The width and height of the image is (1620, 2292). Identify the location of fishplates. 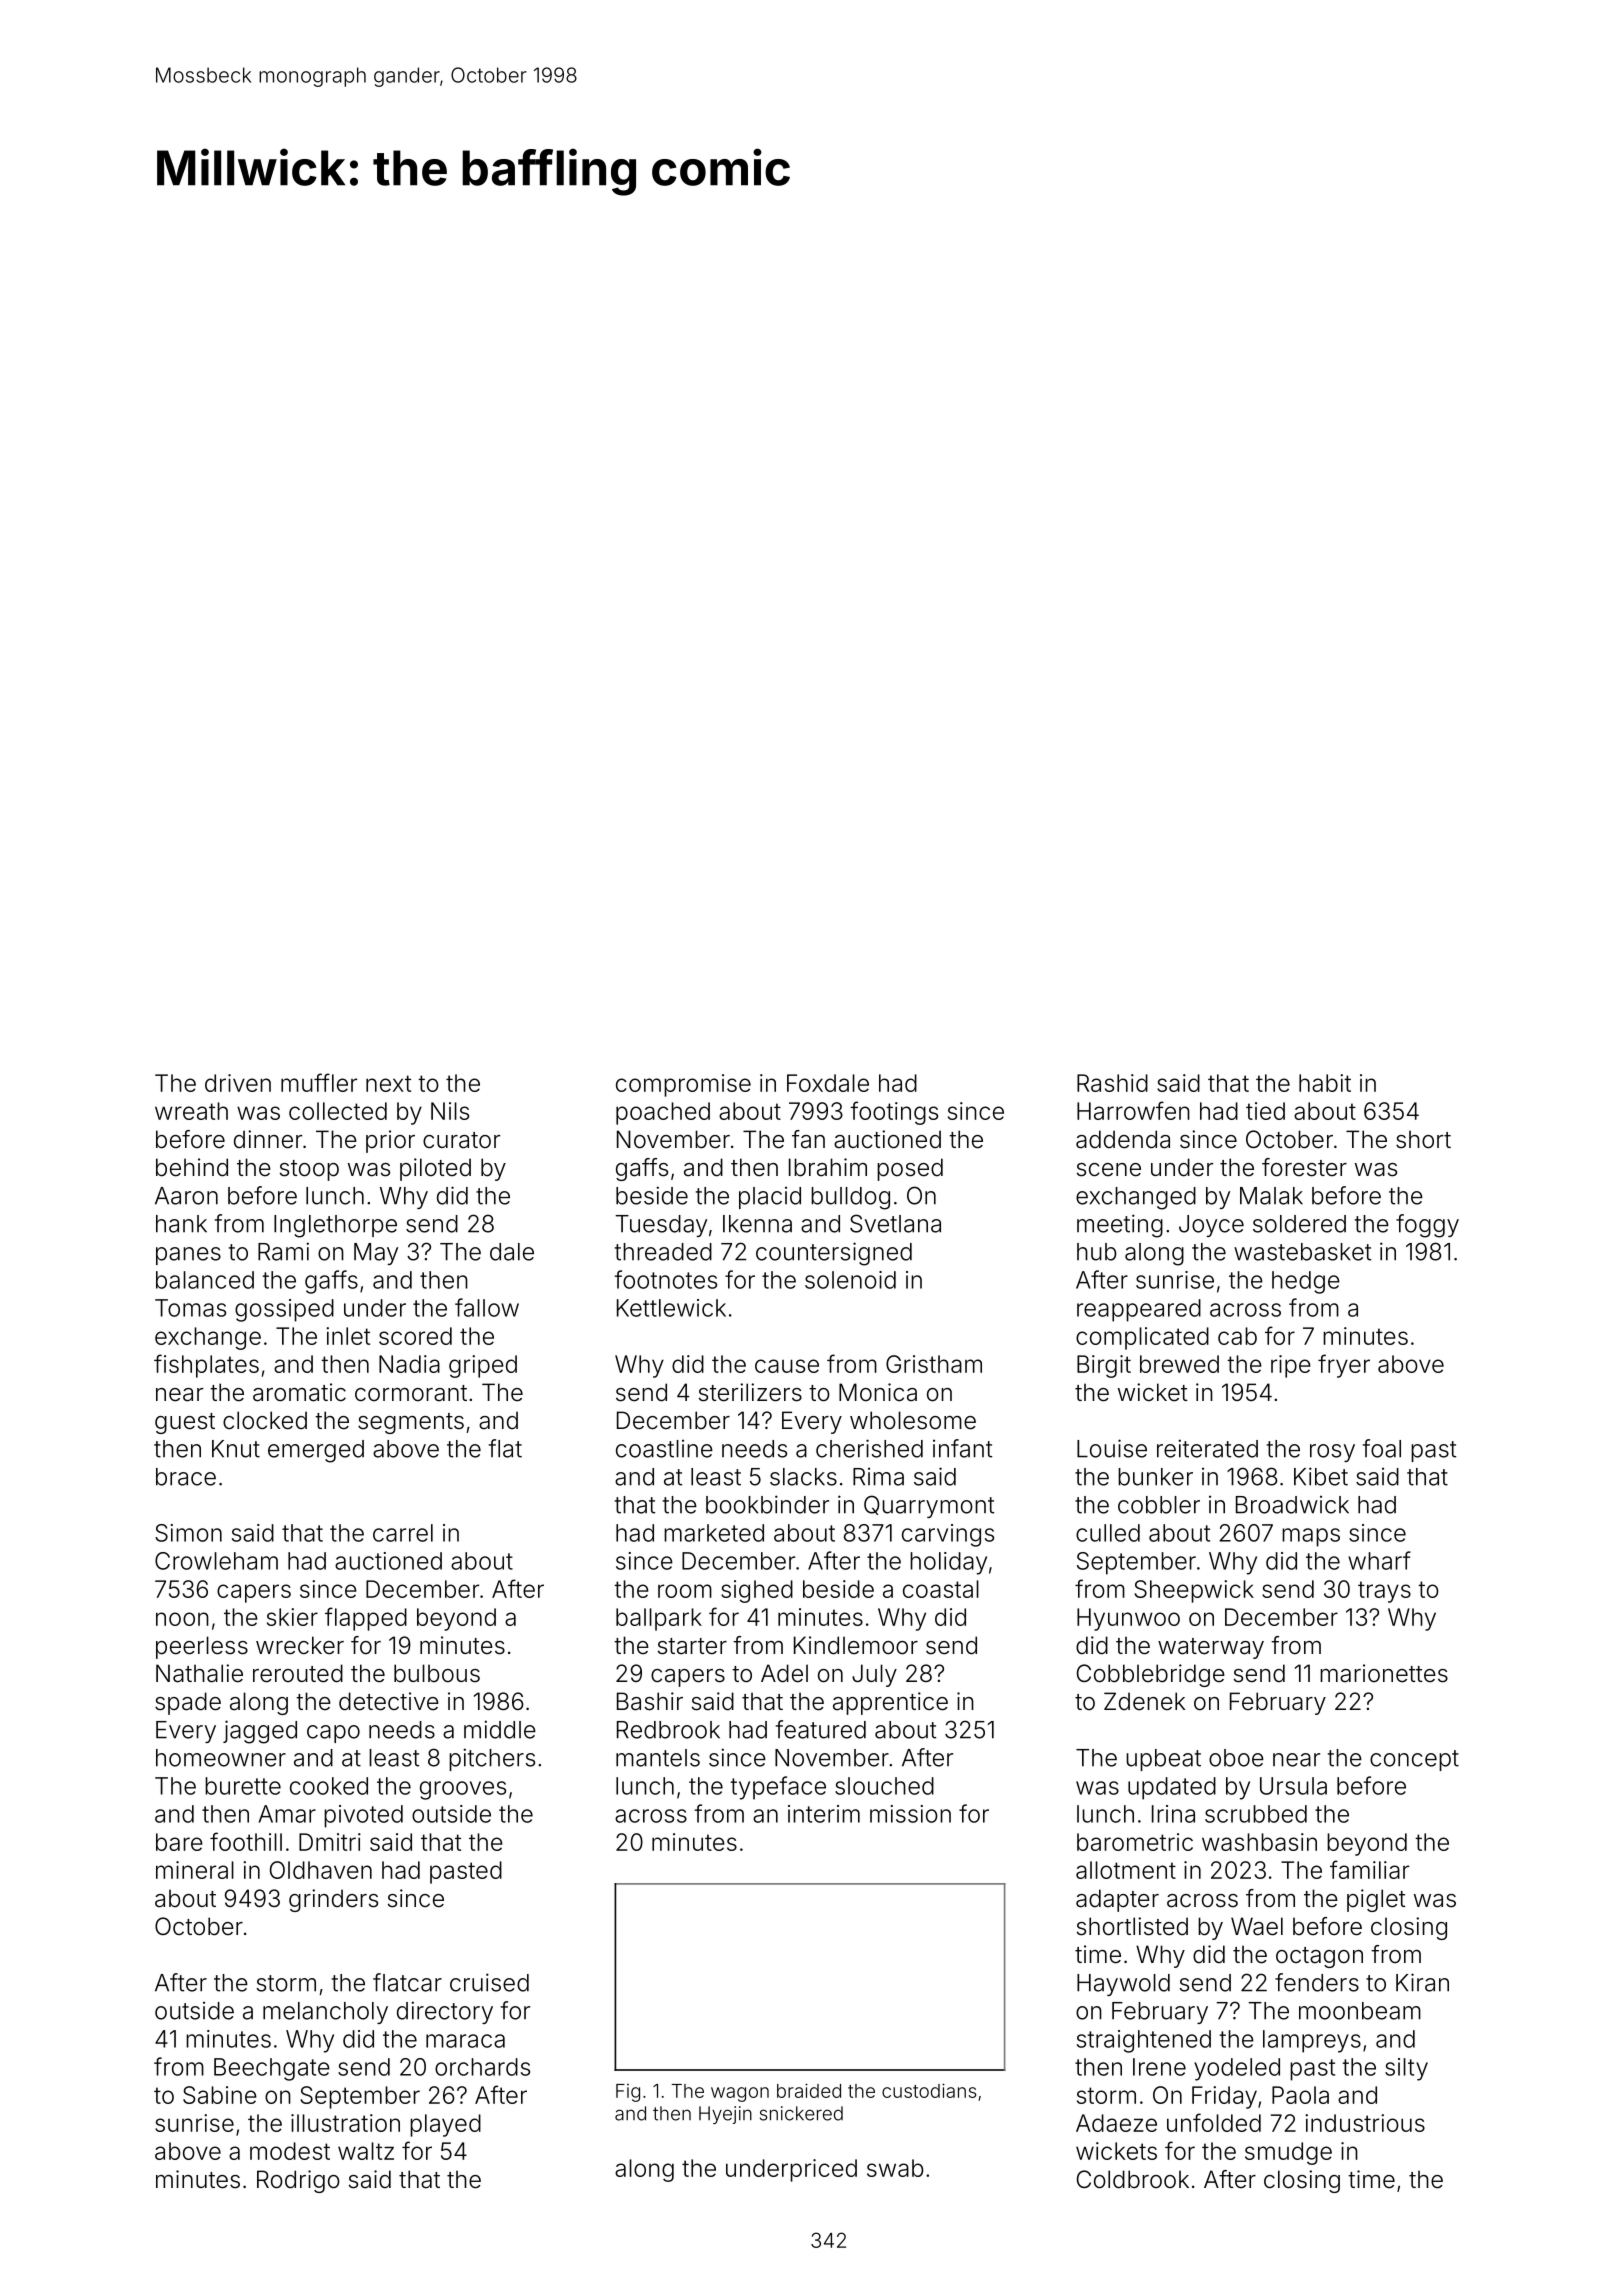
(206, 1366).
